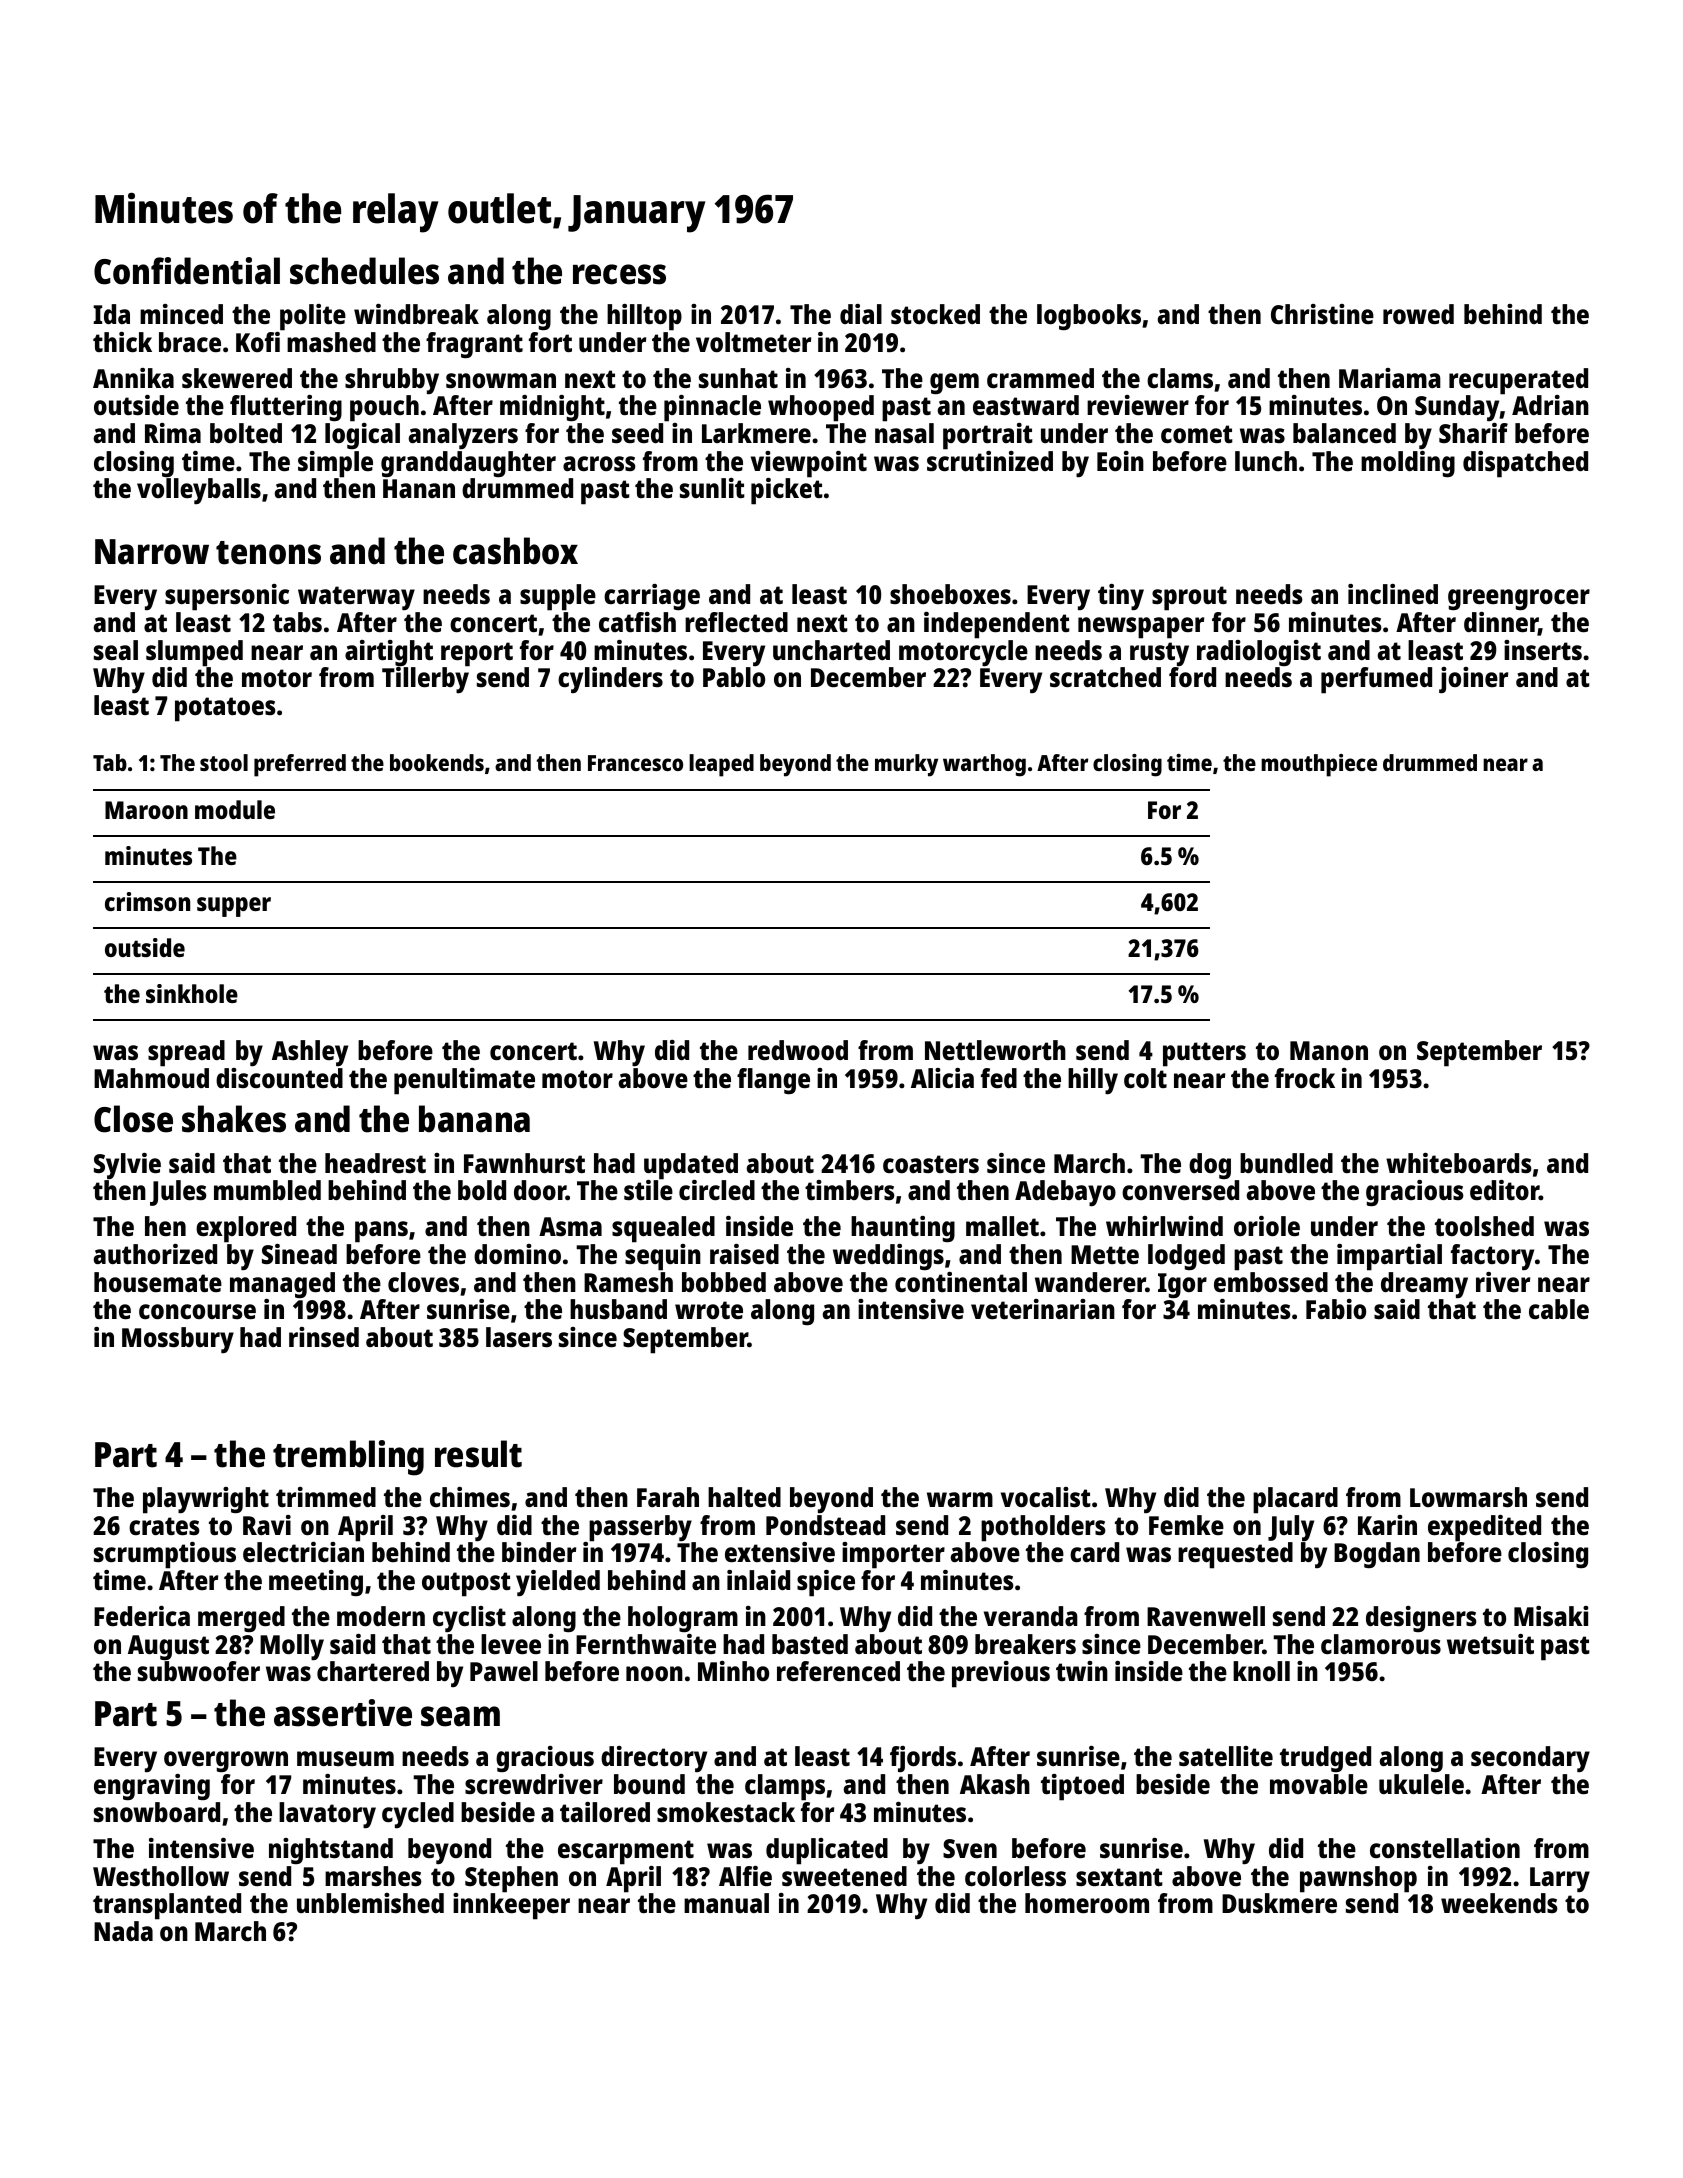 The height and width of the screenshot is (2178, 1683). Describe the element at coordinates (375, 1163) in the screenshot. I see `headrest` at that location.
